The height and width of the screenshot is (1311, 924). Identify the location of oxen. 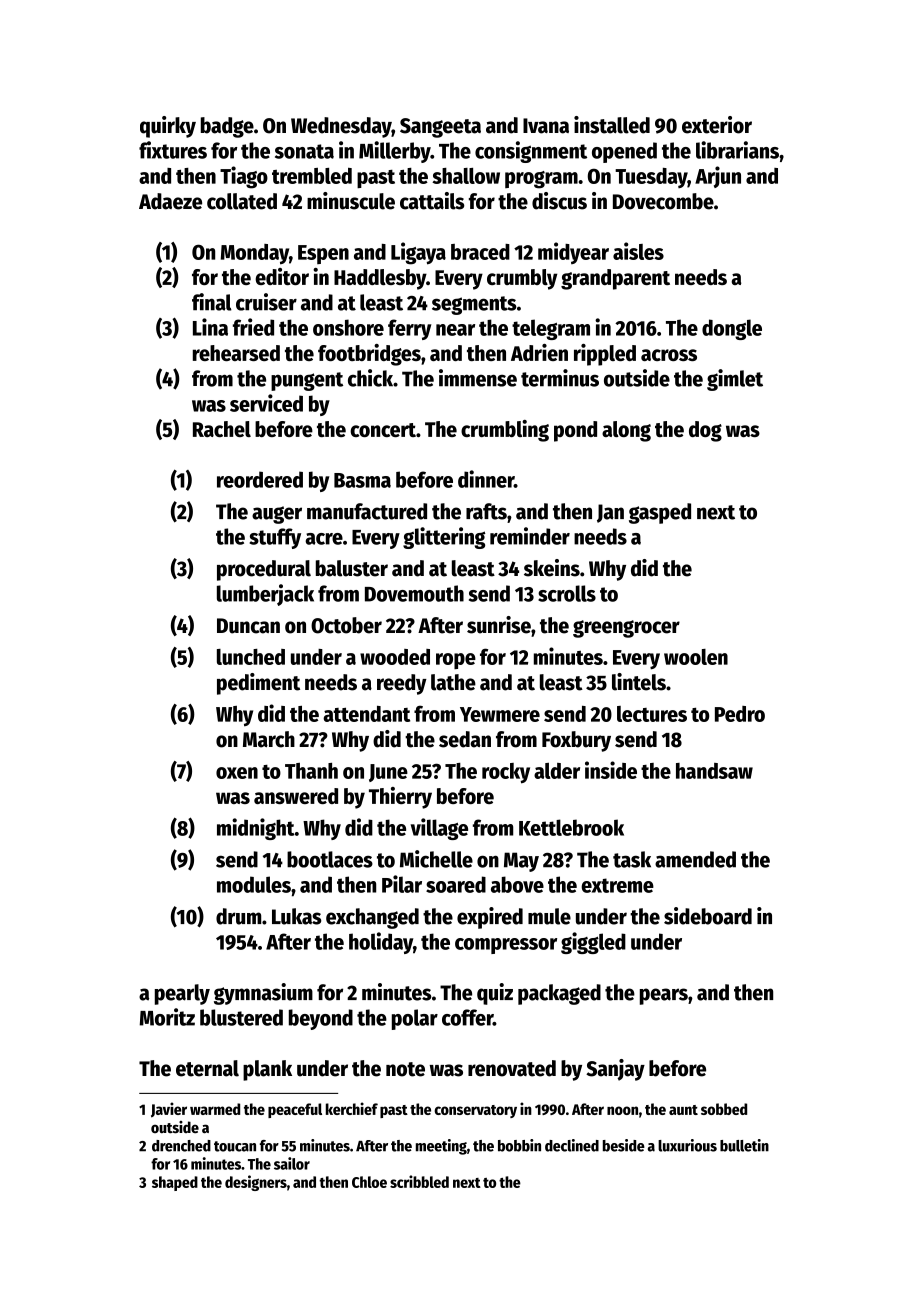
(237, 773).
